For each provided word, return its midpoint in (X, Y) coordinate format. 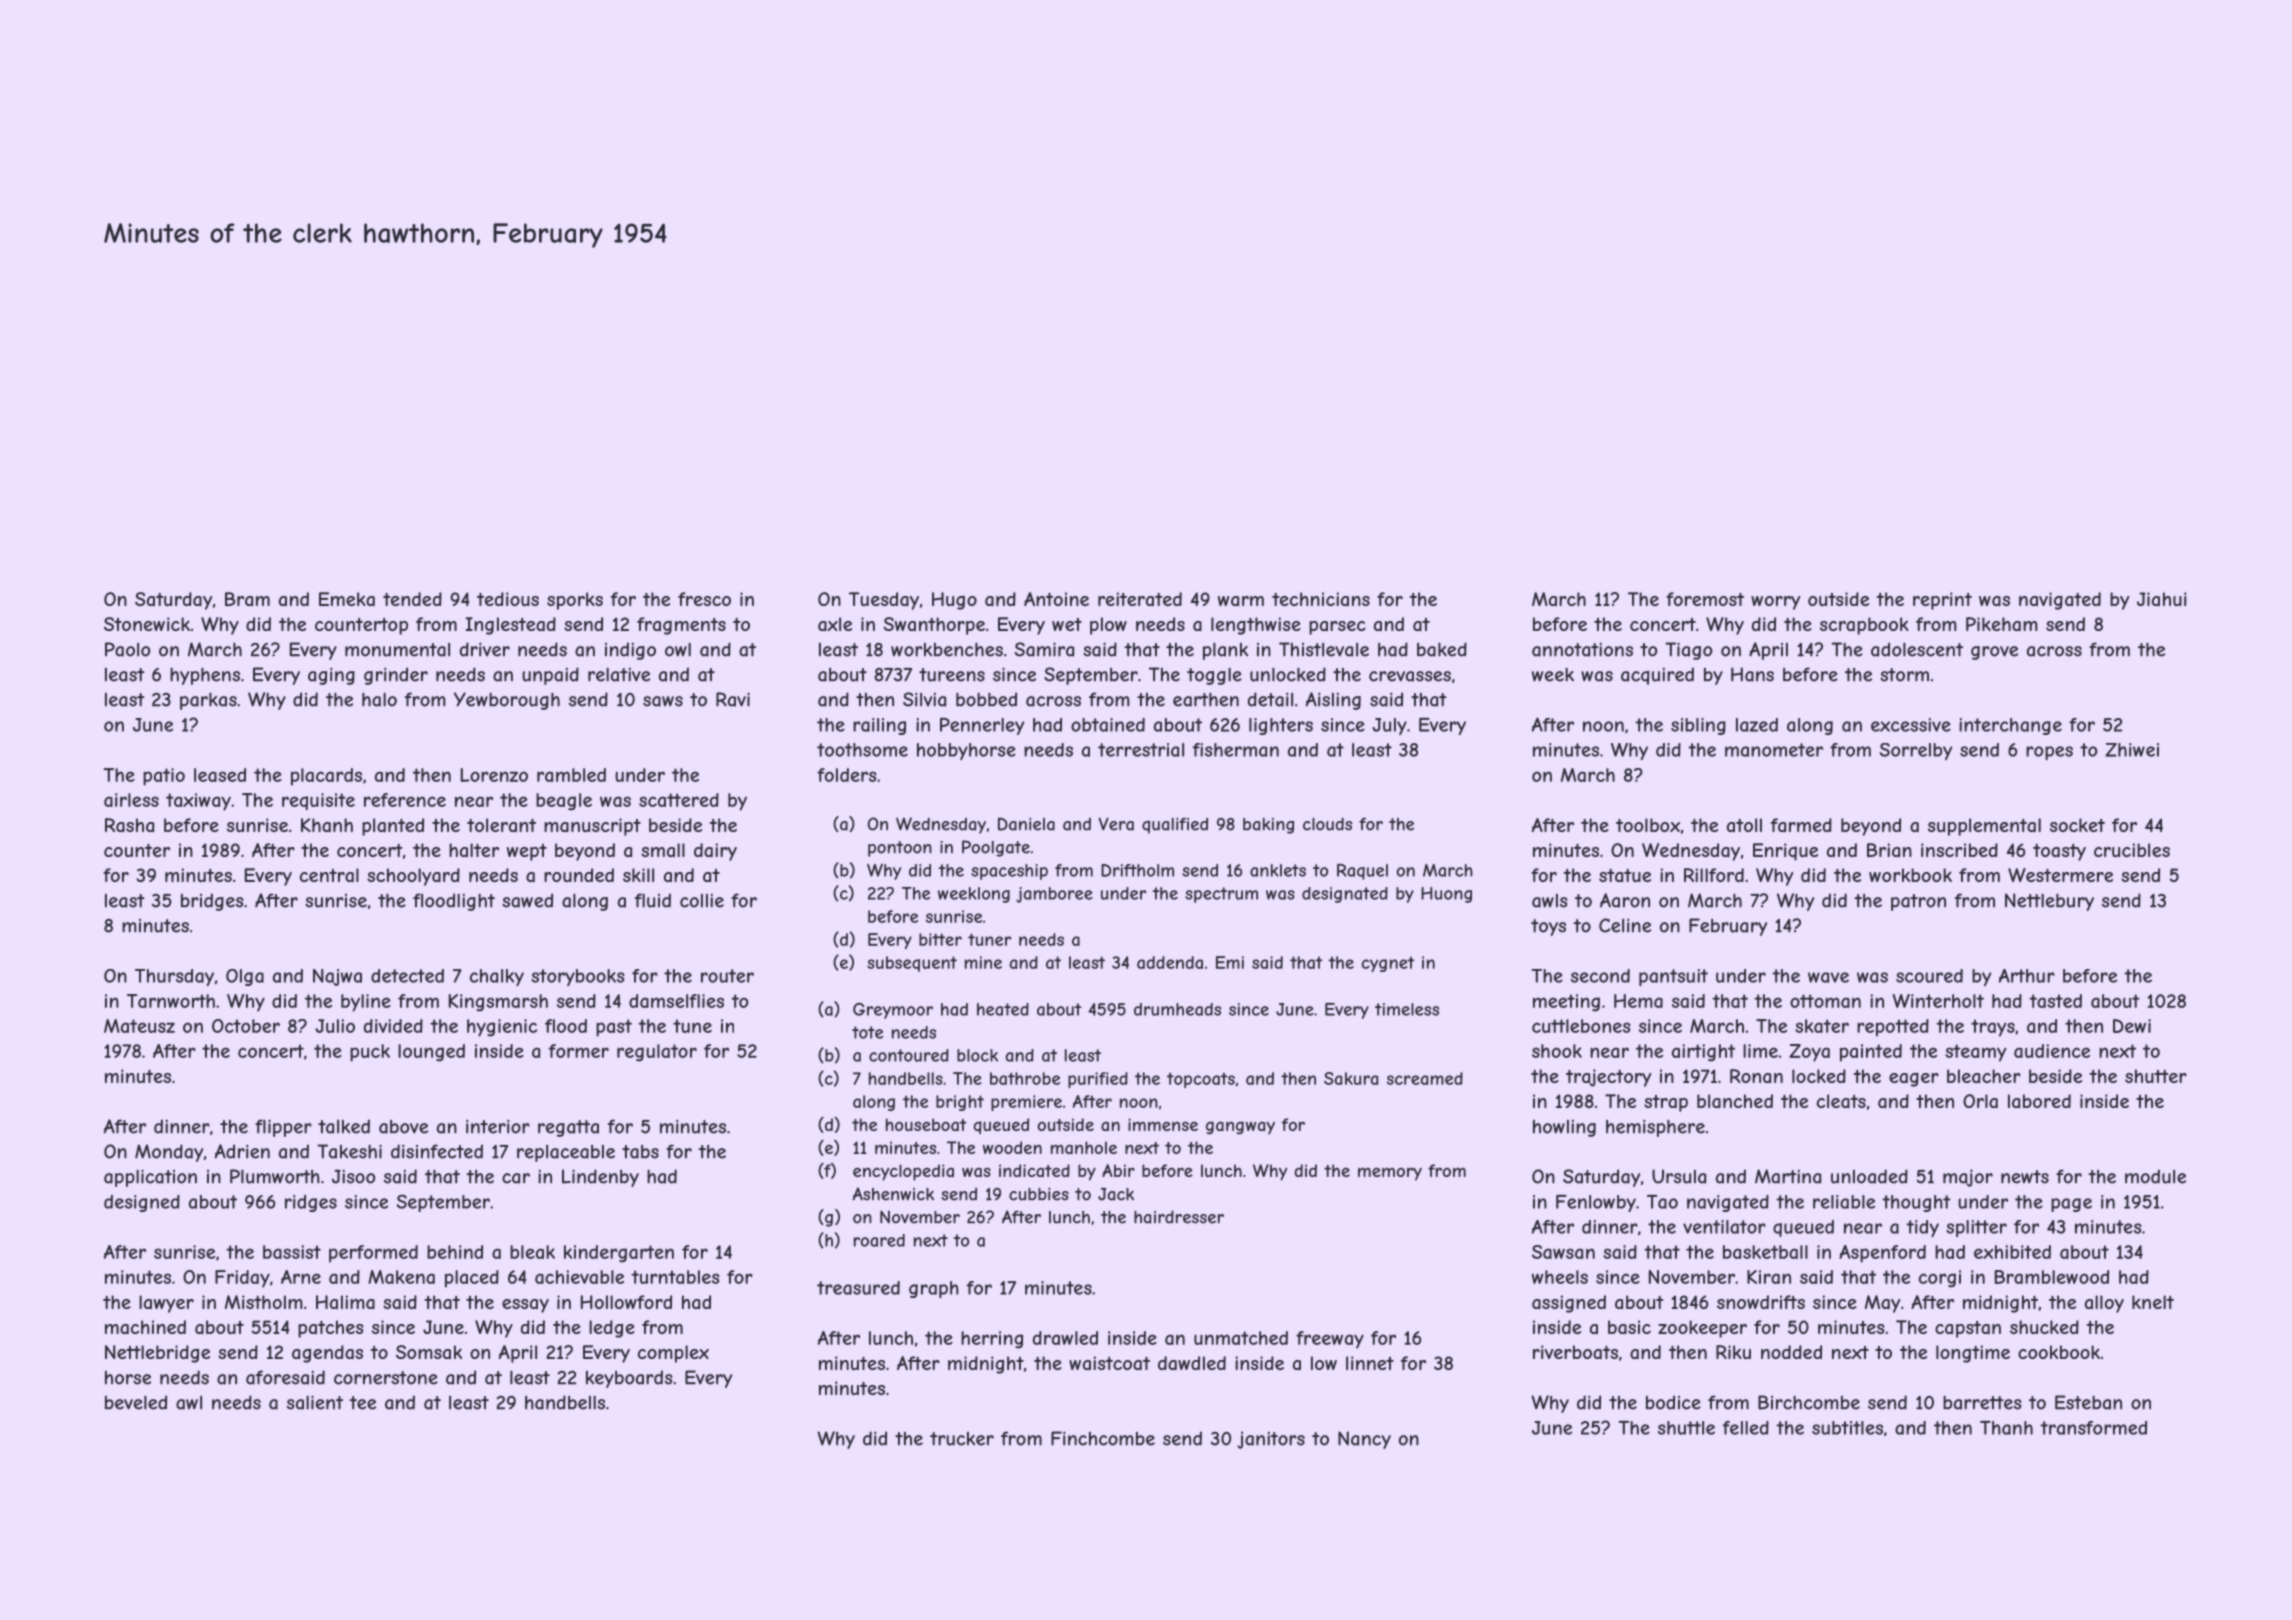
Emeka (347, 599)
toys (1548, 927)
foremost (1705, 599)
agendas (327, 1354)
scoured (1929, 976)
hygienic (502, 1028)
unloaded (1869, 1176)
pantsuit (1673, 977)
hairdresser (1179, 1217)
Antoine (1056, 599)
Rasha (129, 825)
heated (1003, 1009)
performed (373, 1254)
